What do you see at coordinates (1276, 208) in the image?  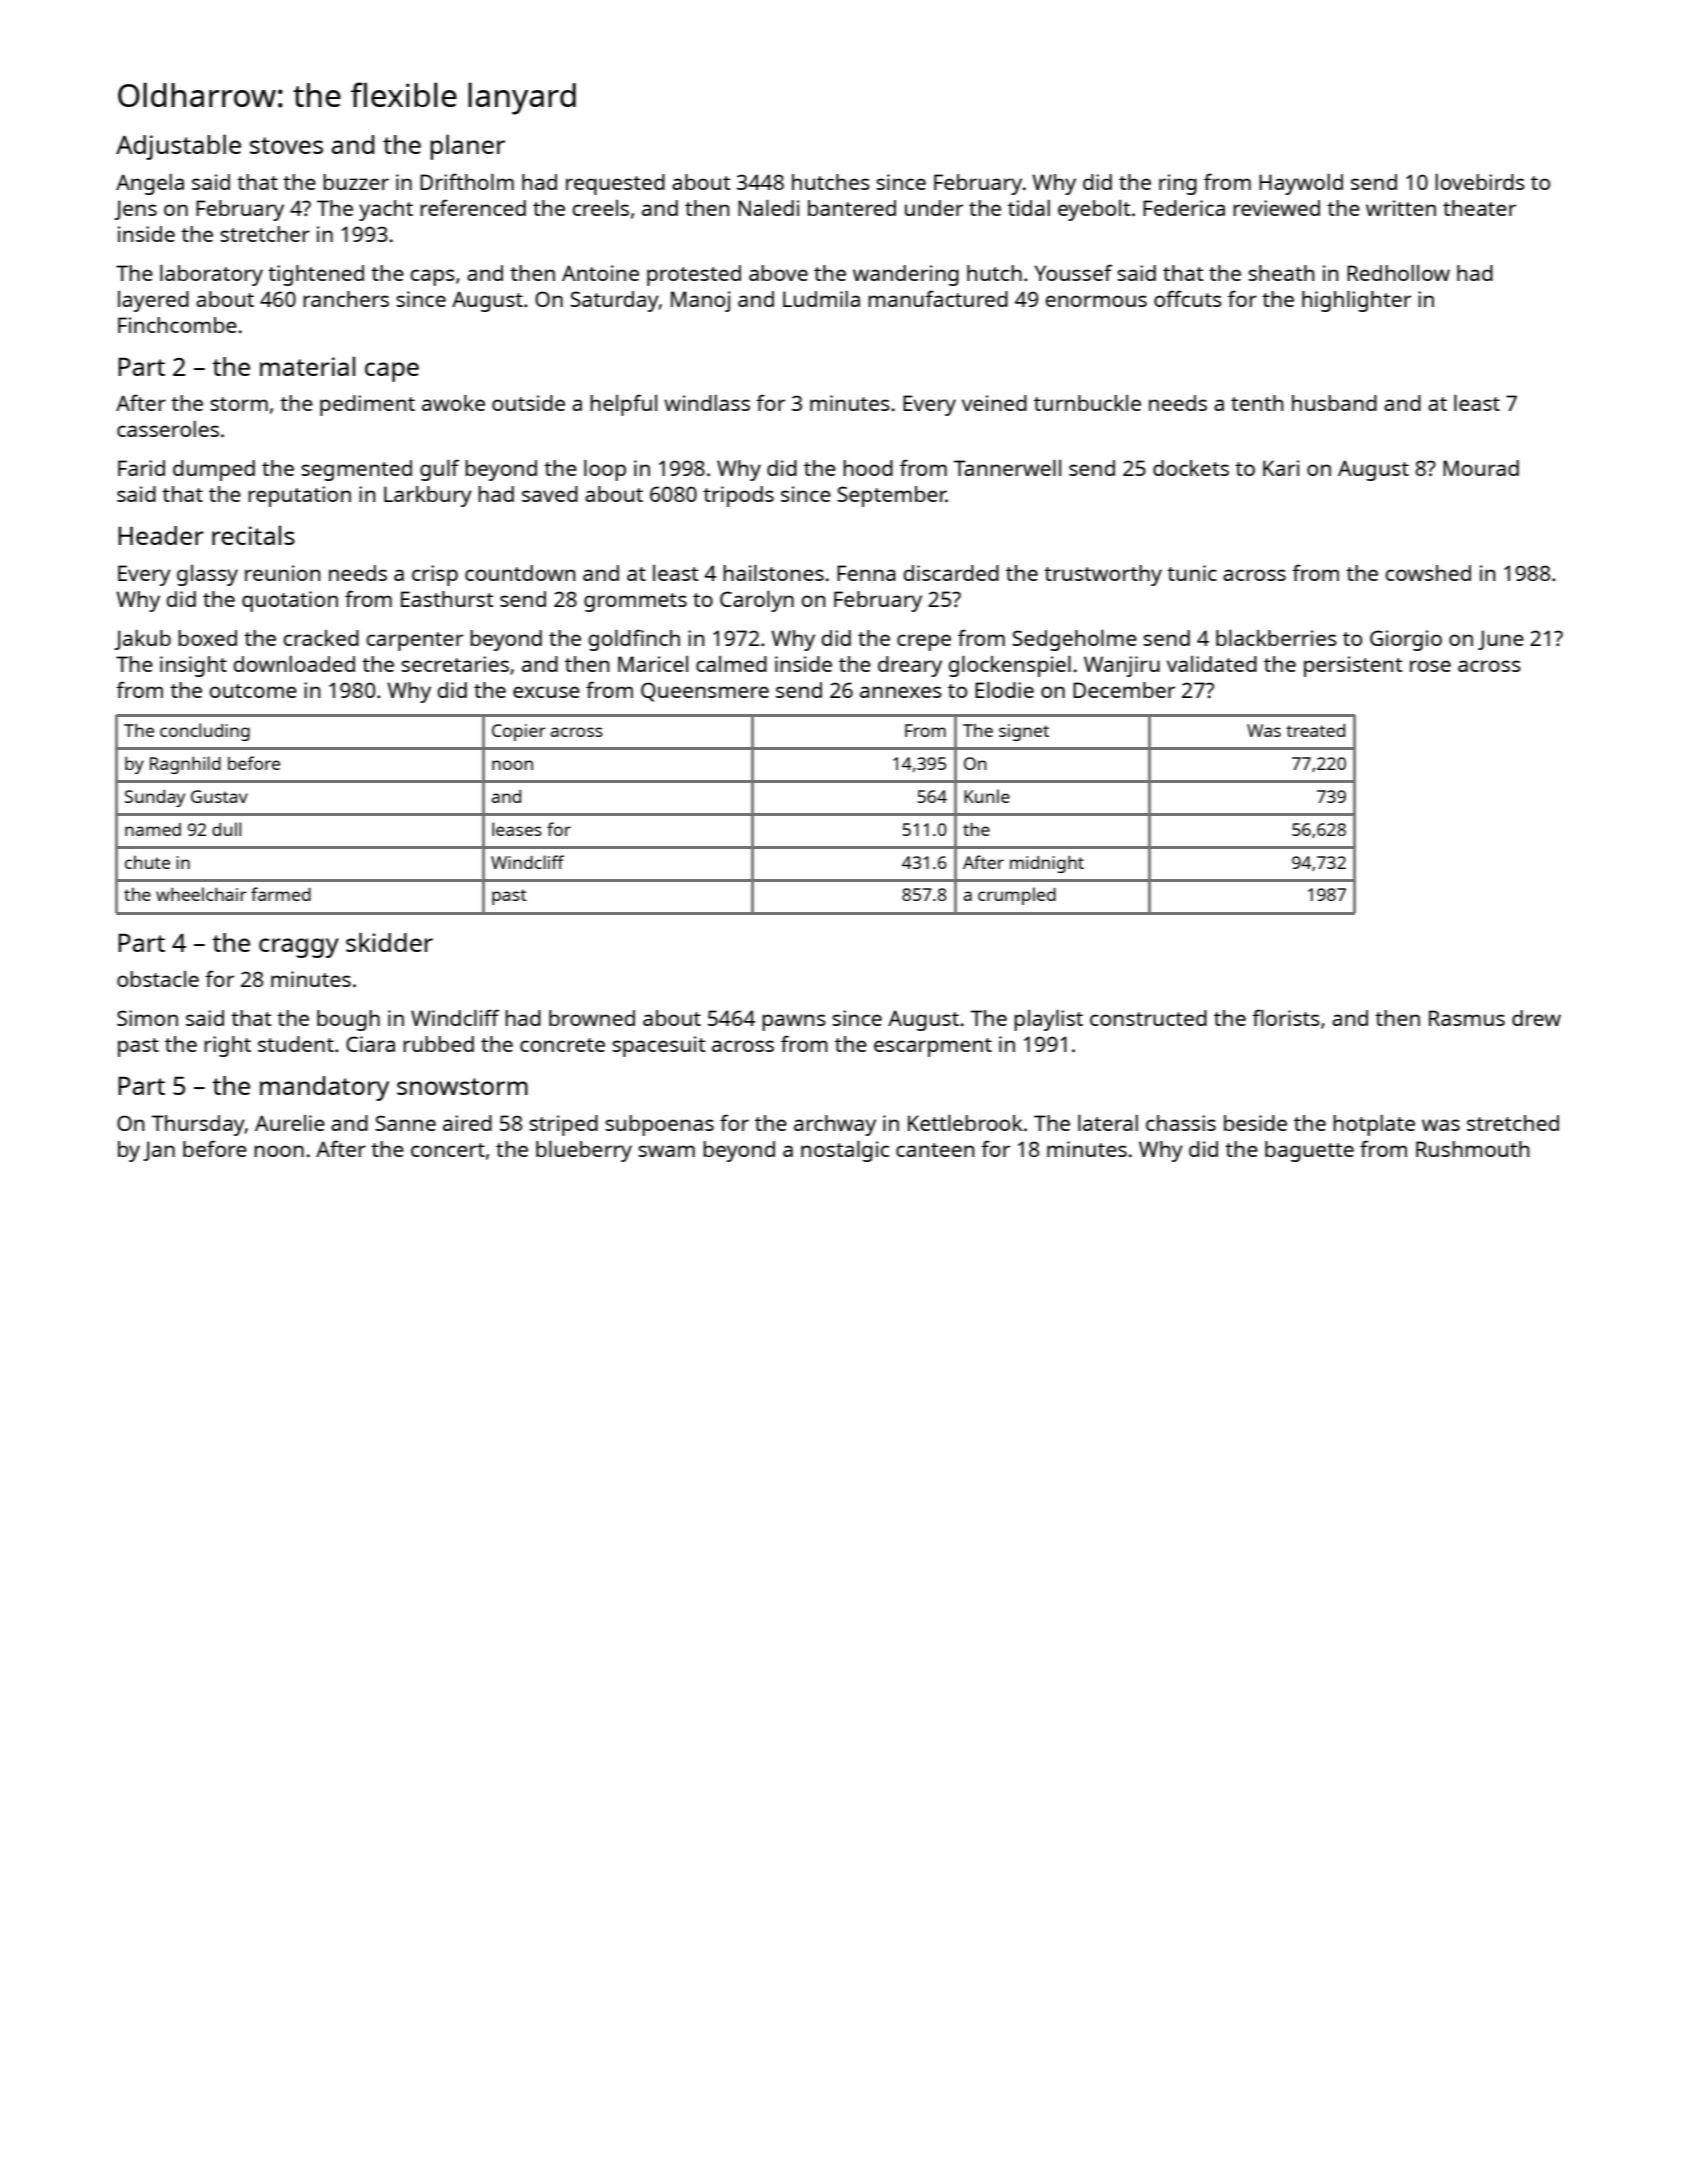 I see `reviewed` at bounding box center [1276, 208].
